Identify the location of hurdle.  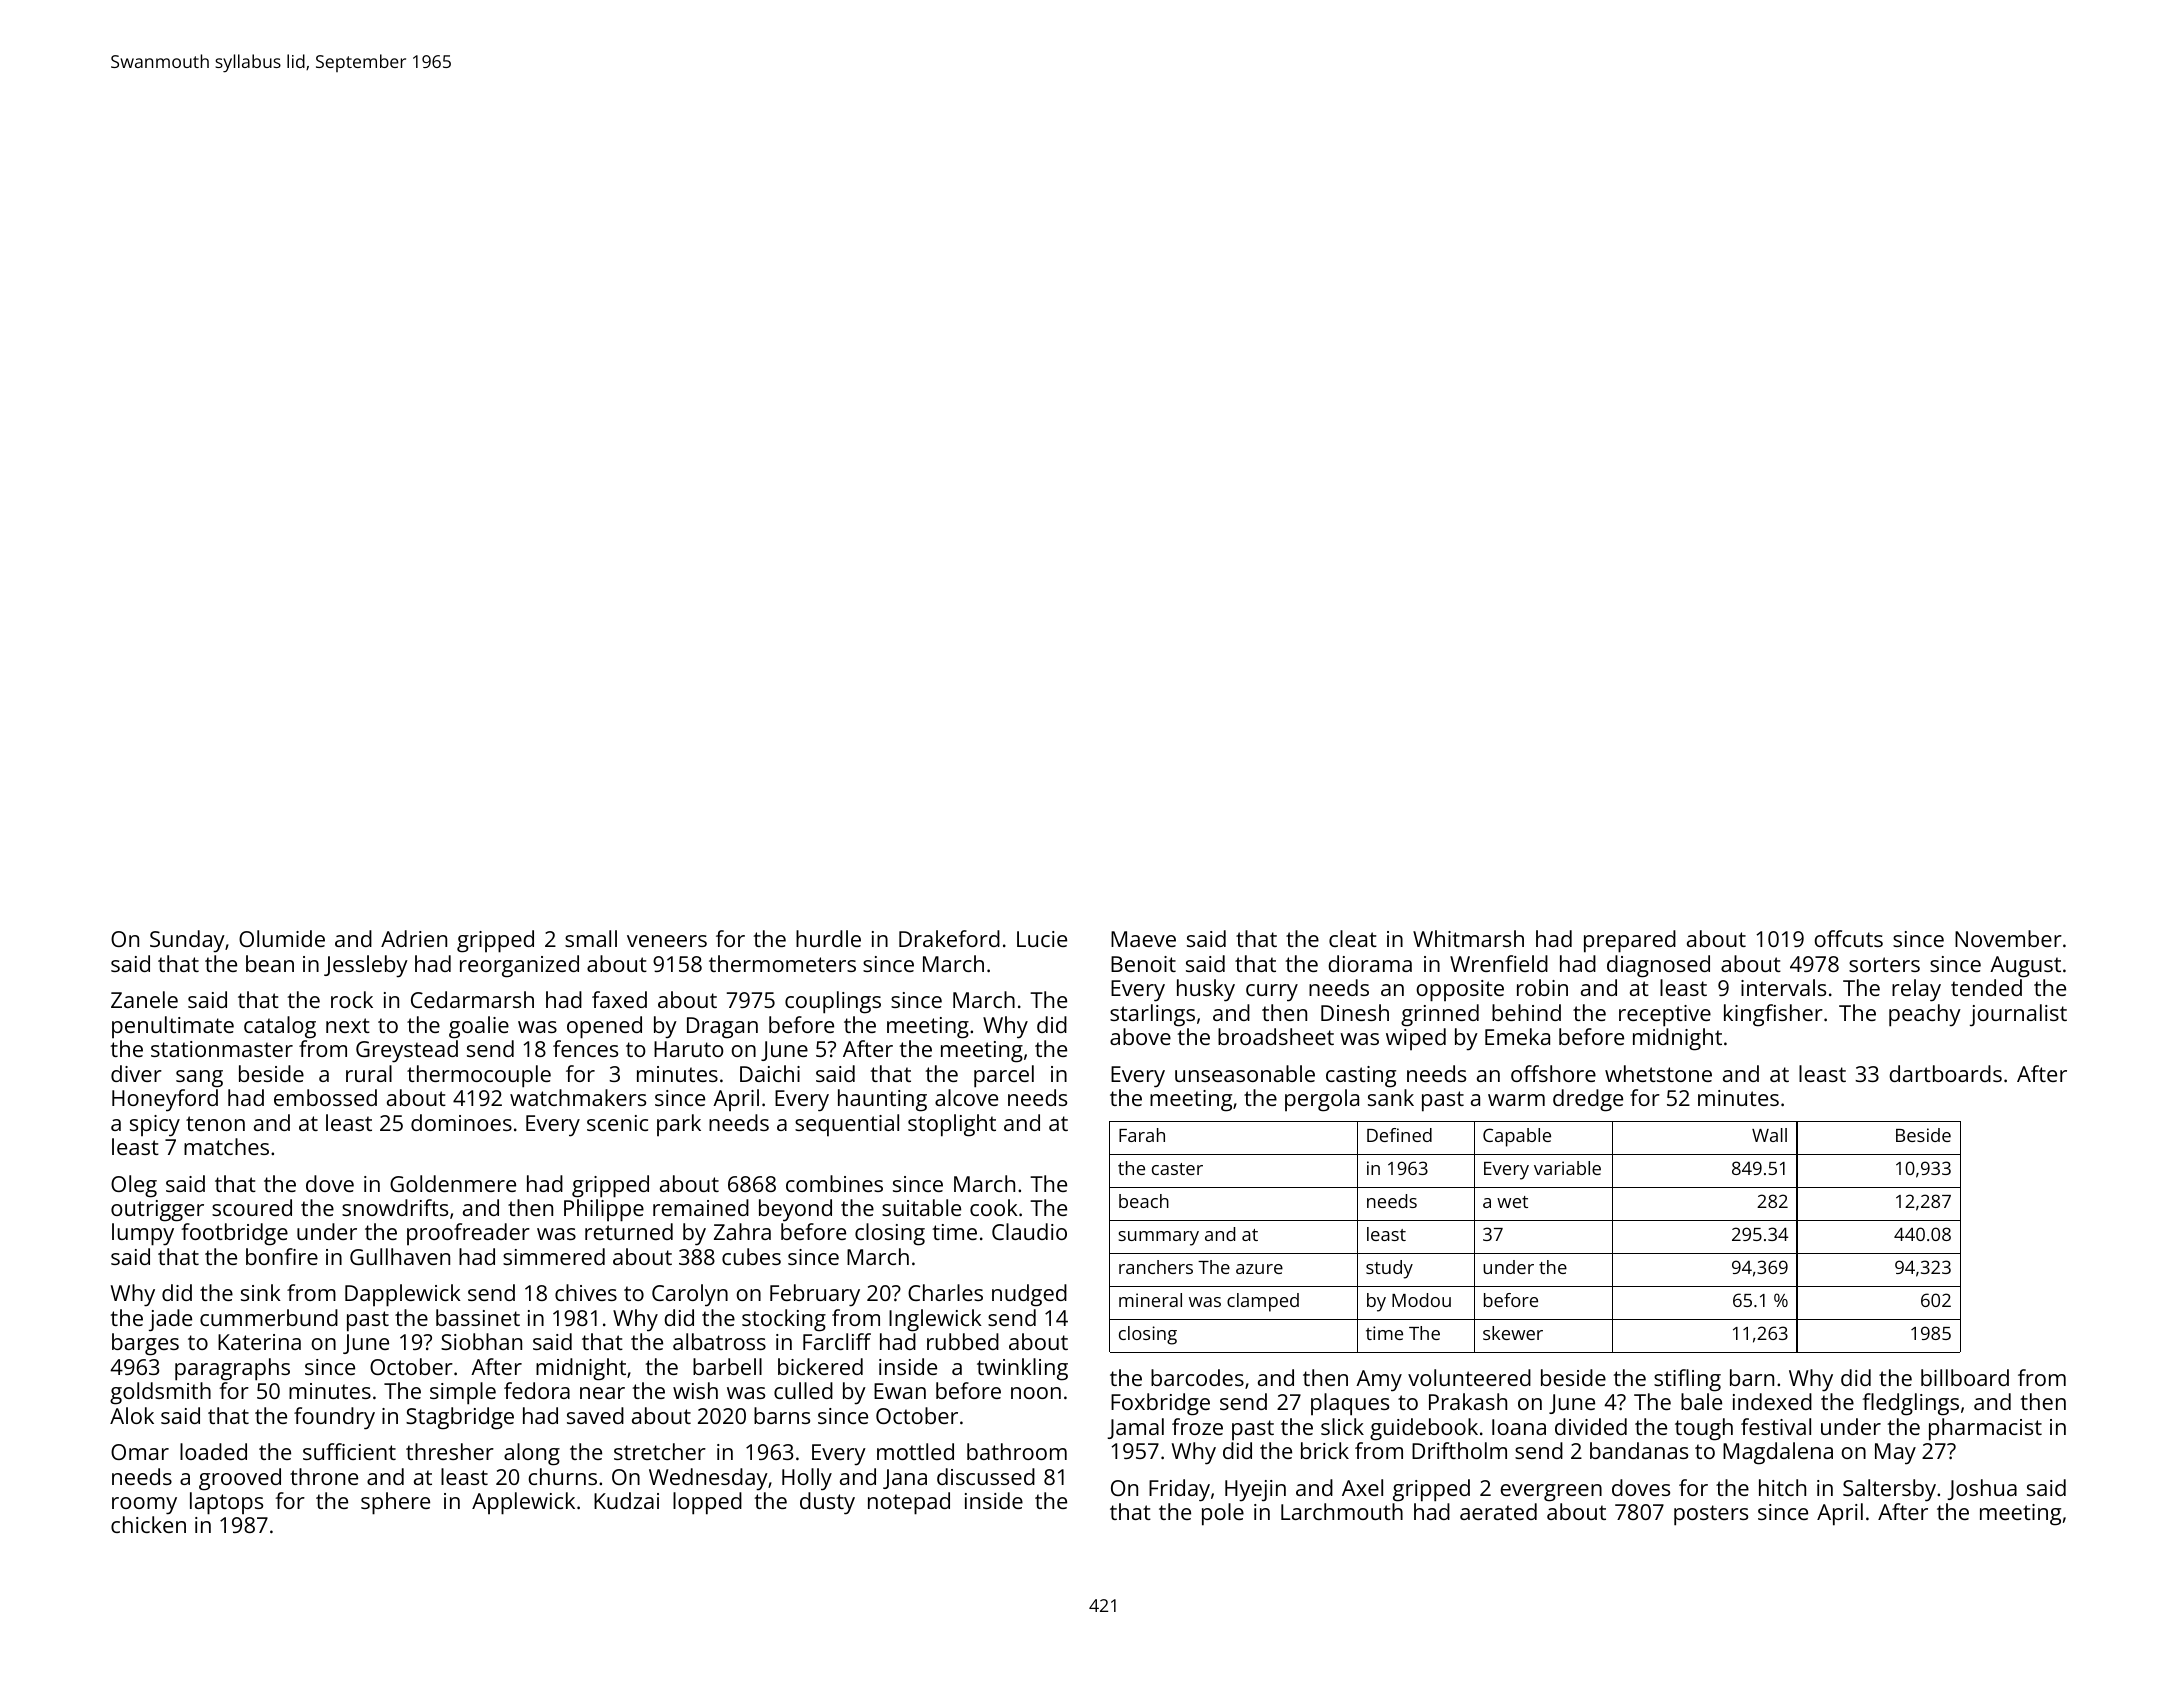
(828, 938).
